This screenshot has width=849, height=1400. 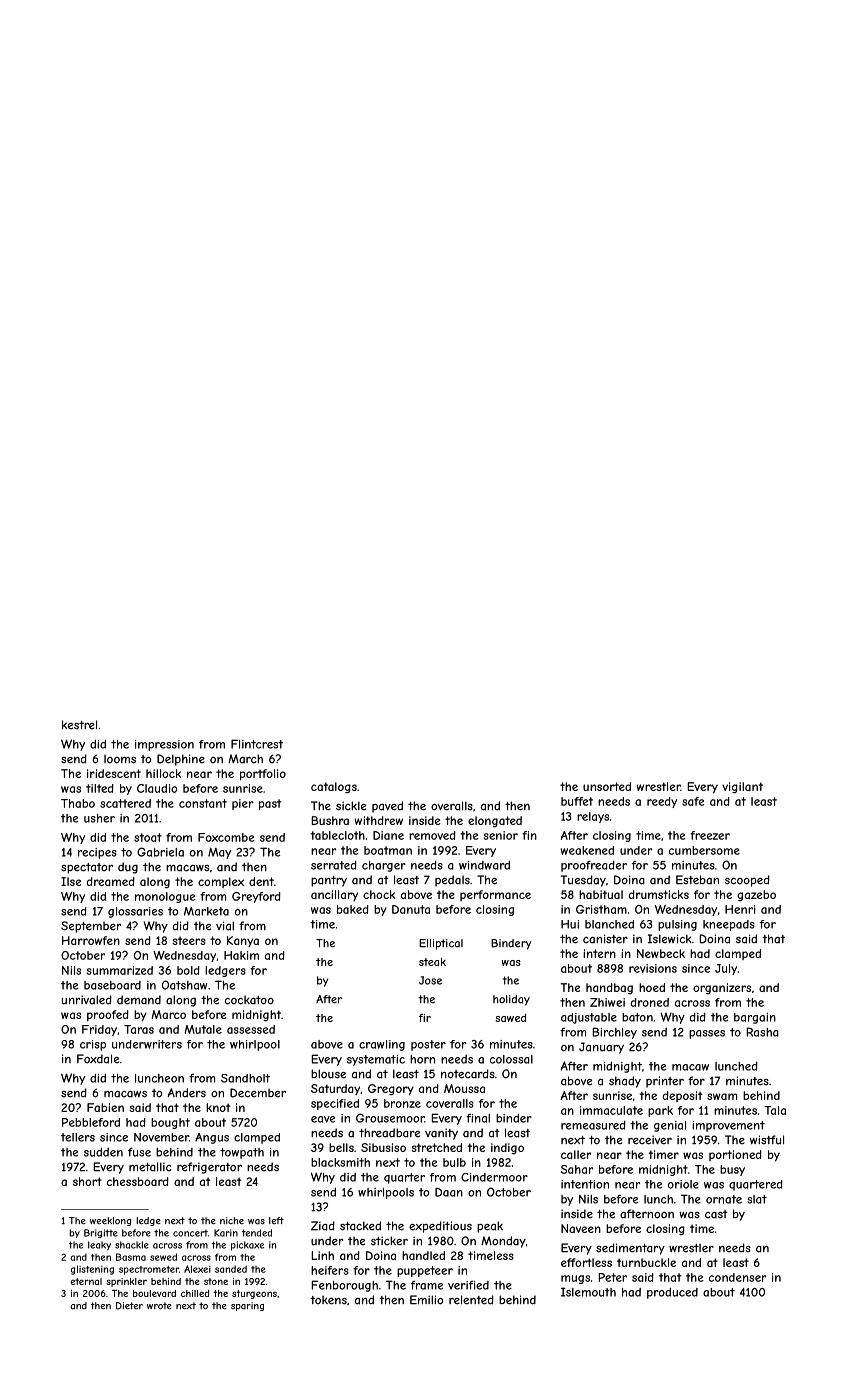 I want to click on impression, so click(x=164, y=745).
